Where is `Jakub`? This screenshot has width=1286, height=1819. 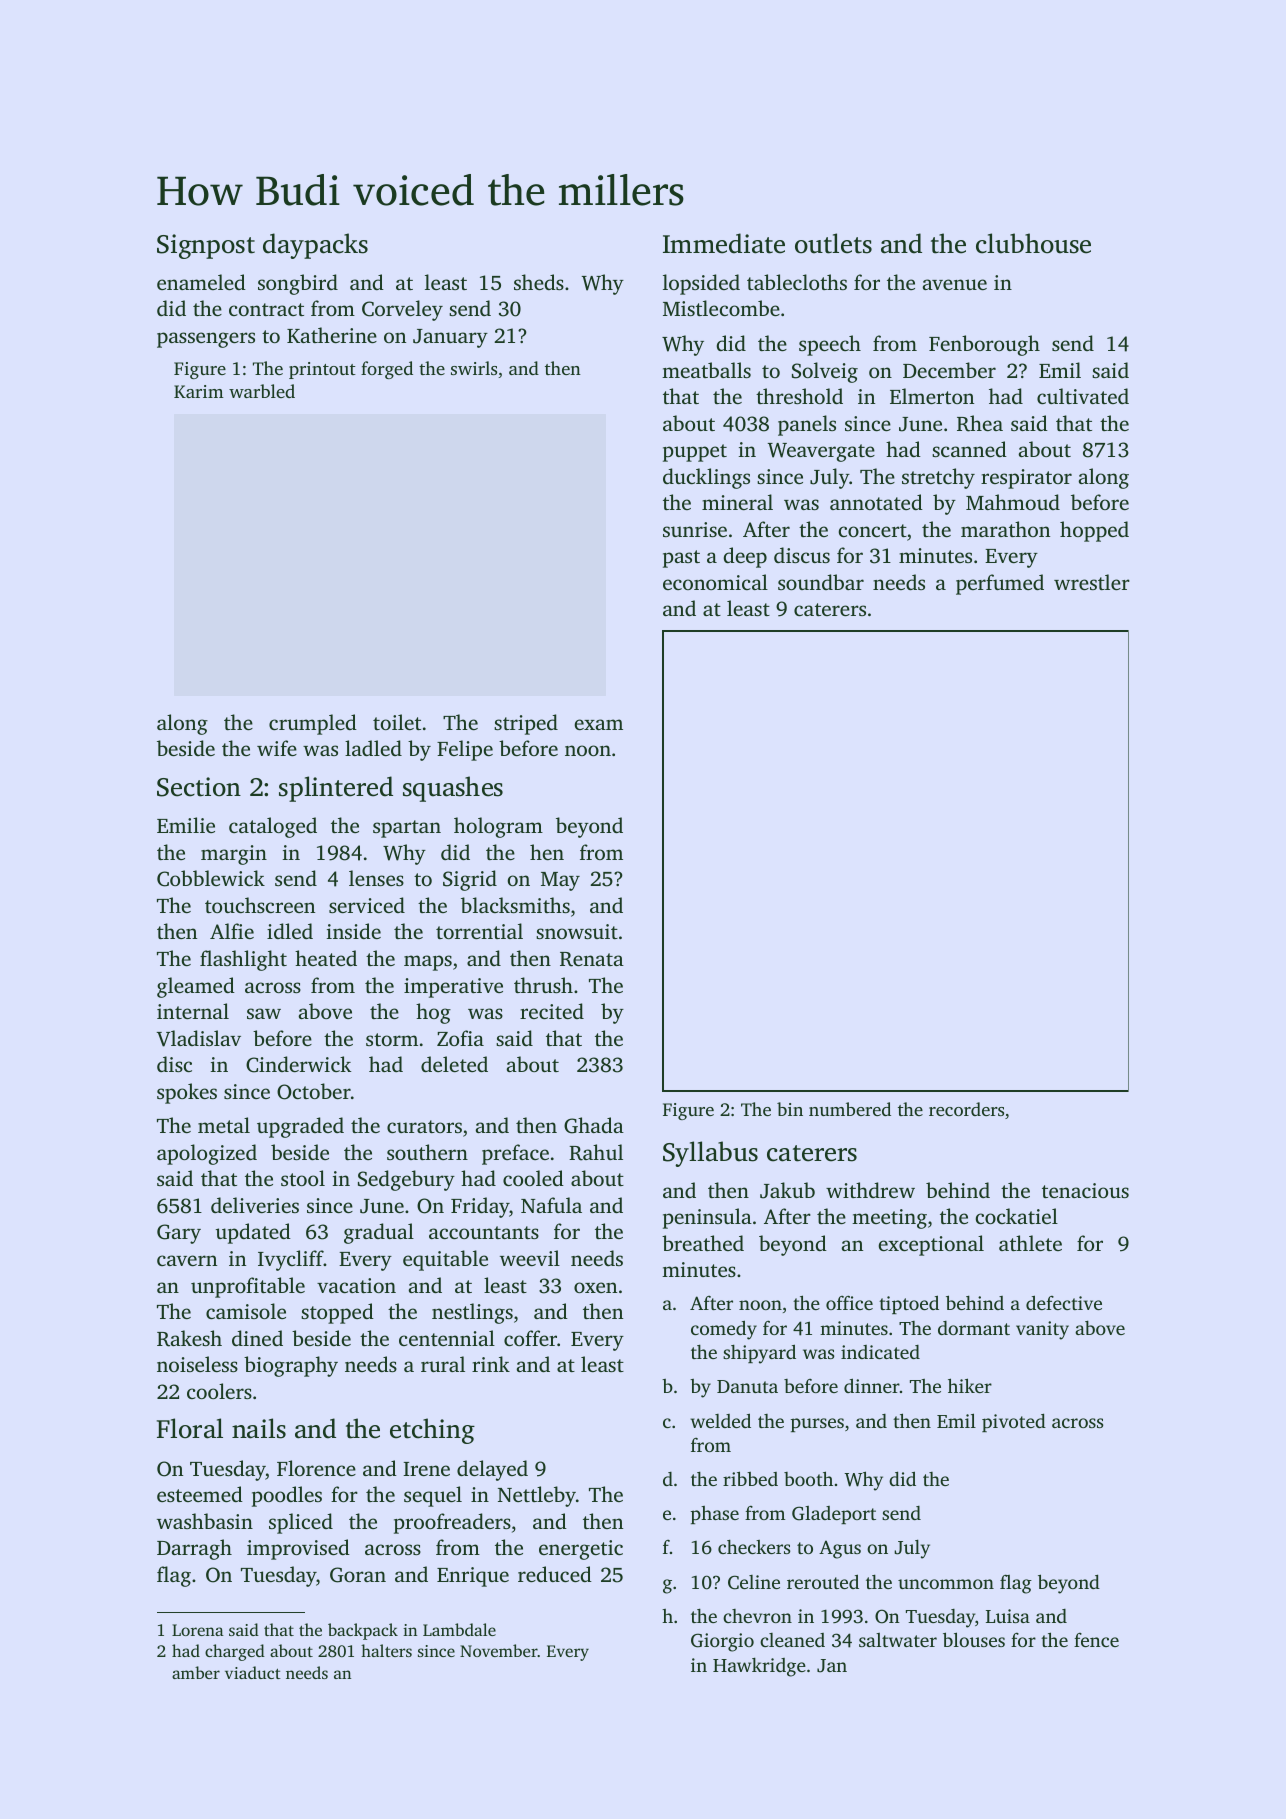
Jakub is located at coordinates (787, 1190).
